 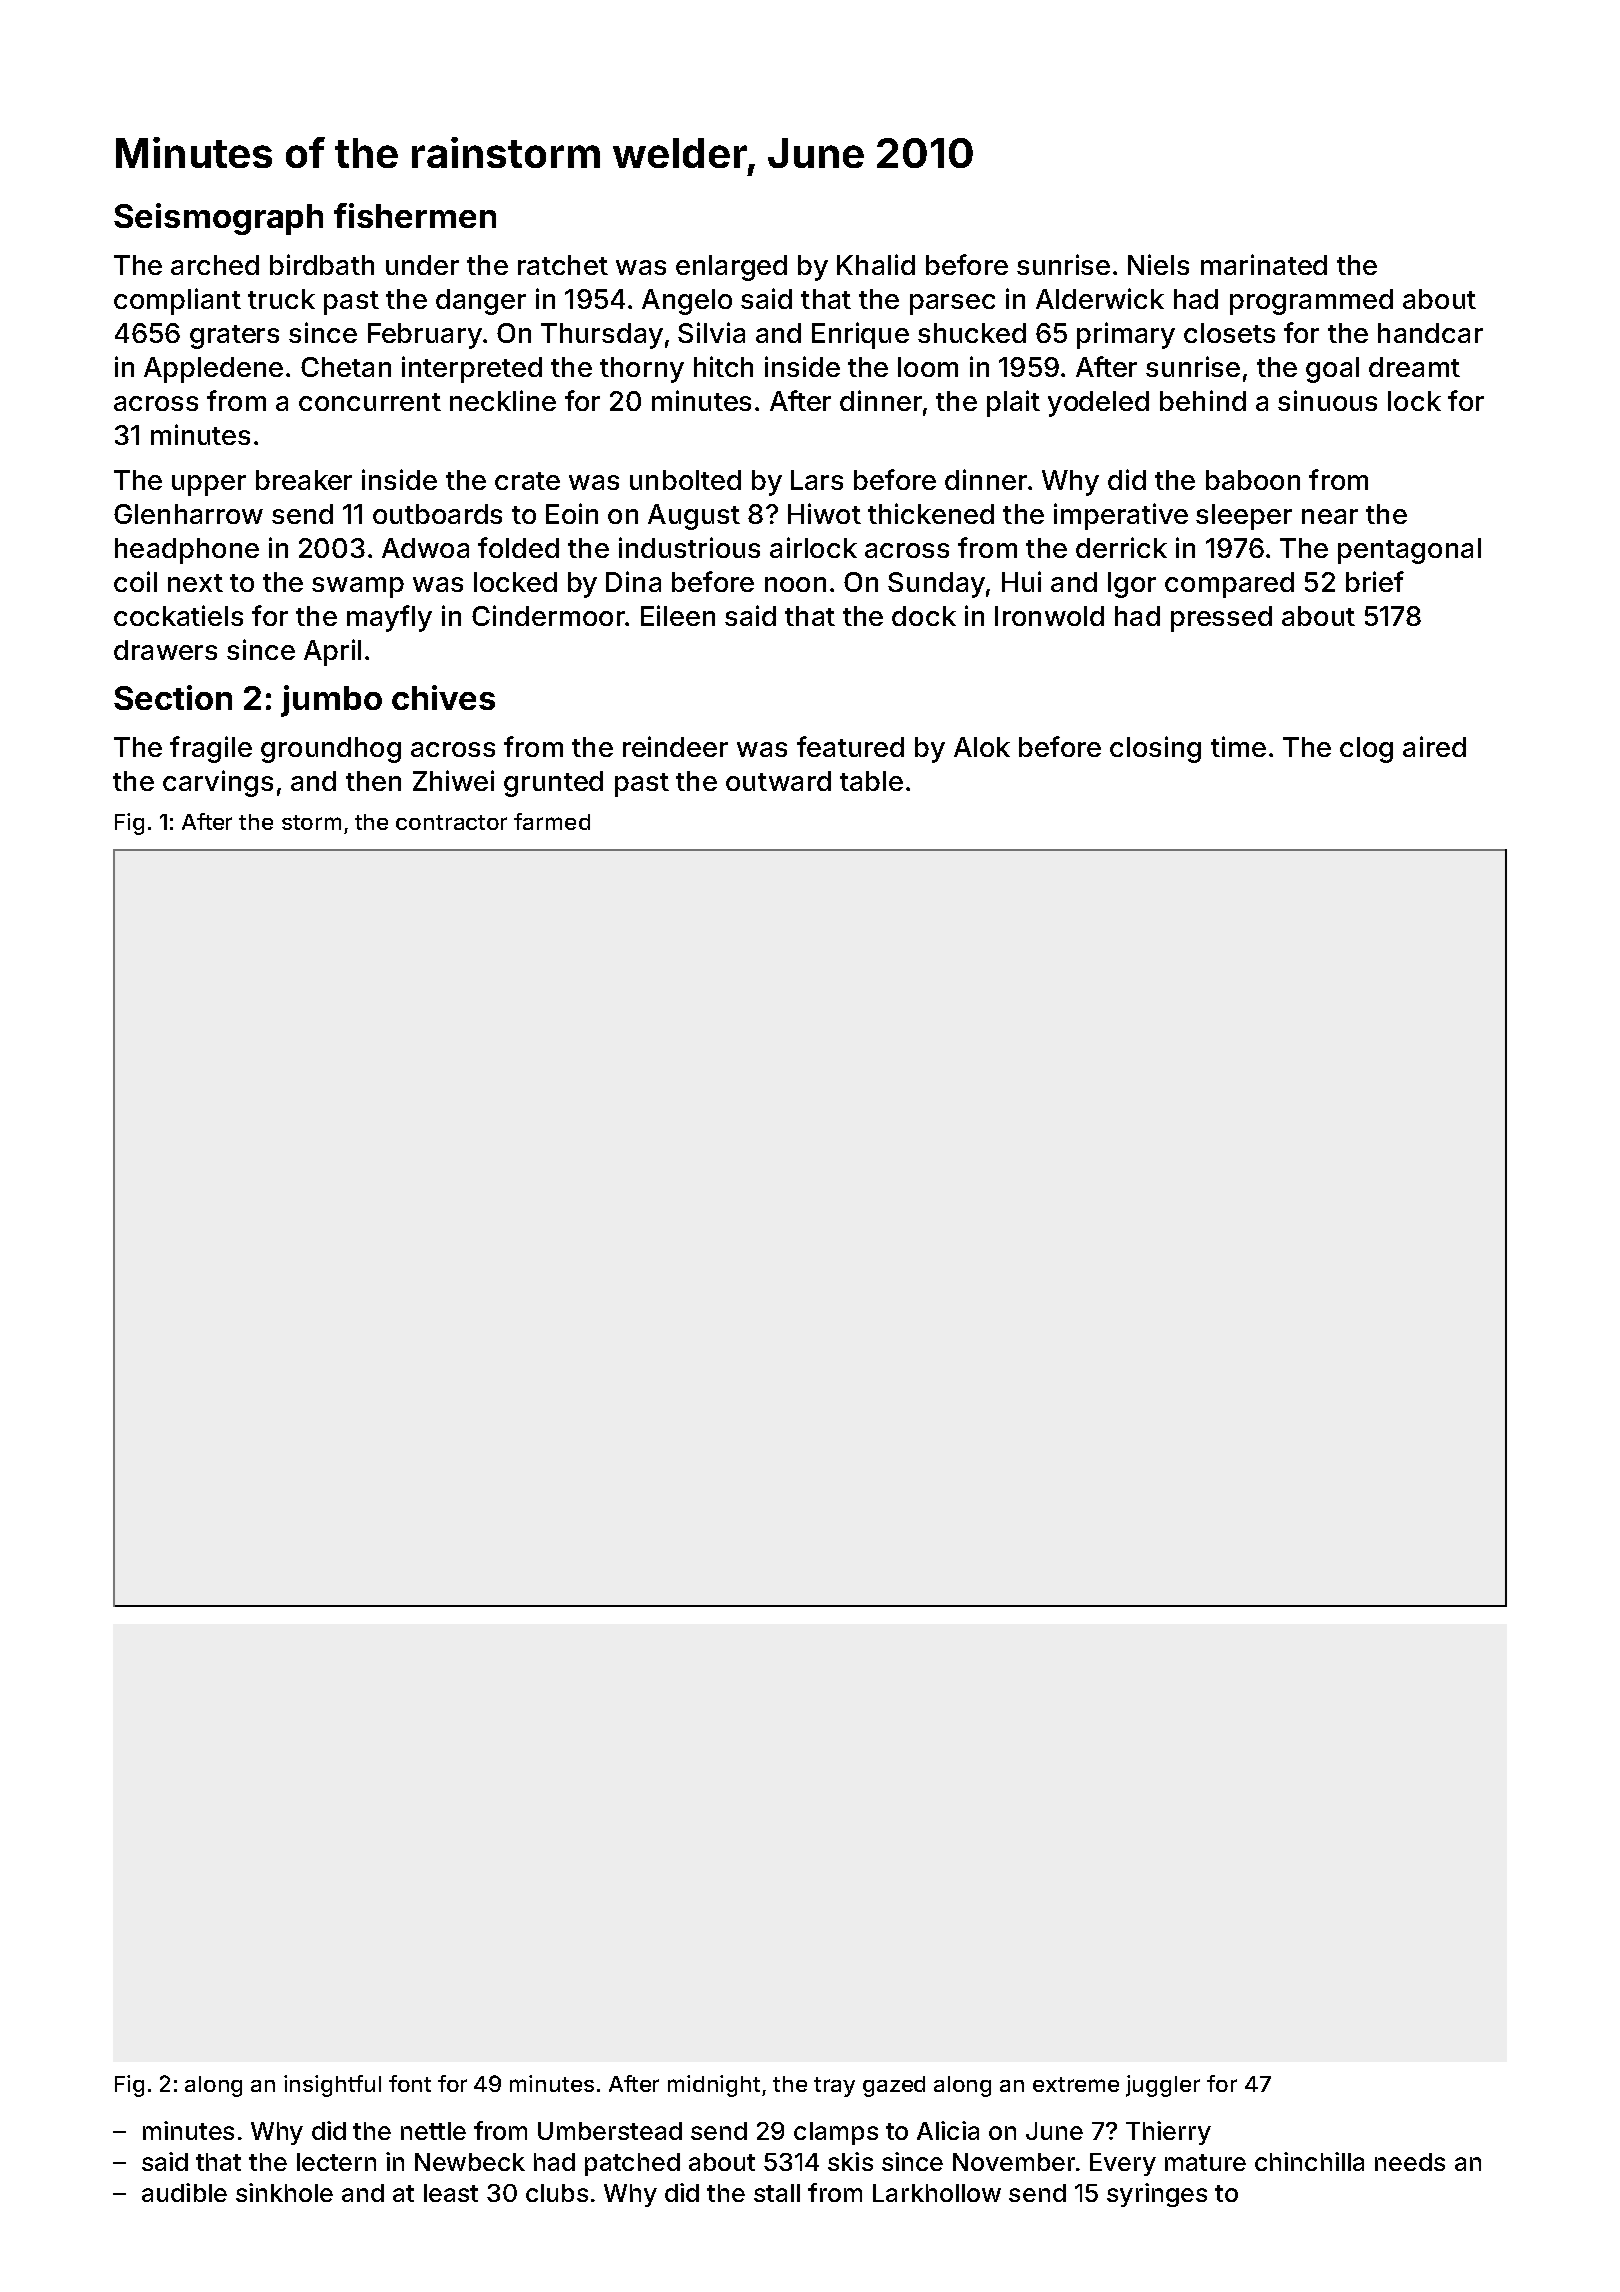 I want to click on insightful, so click(x=332, y=2086).
